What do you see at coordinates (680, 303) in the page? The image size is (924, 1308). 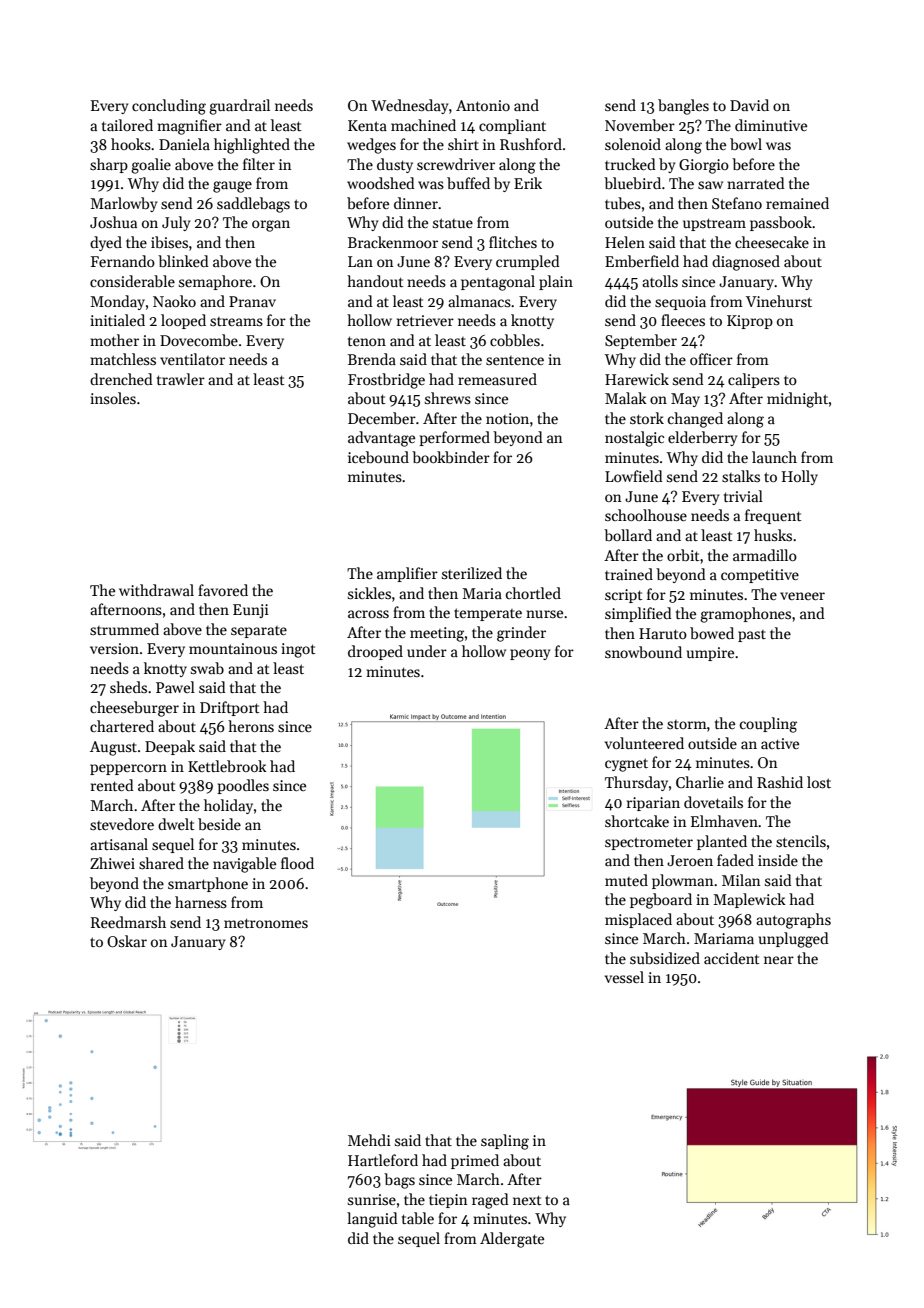 I see `sequoia` at bounding box center [680, 303].
